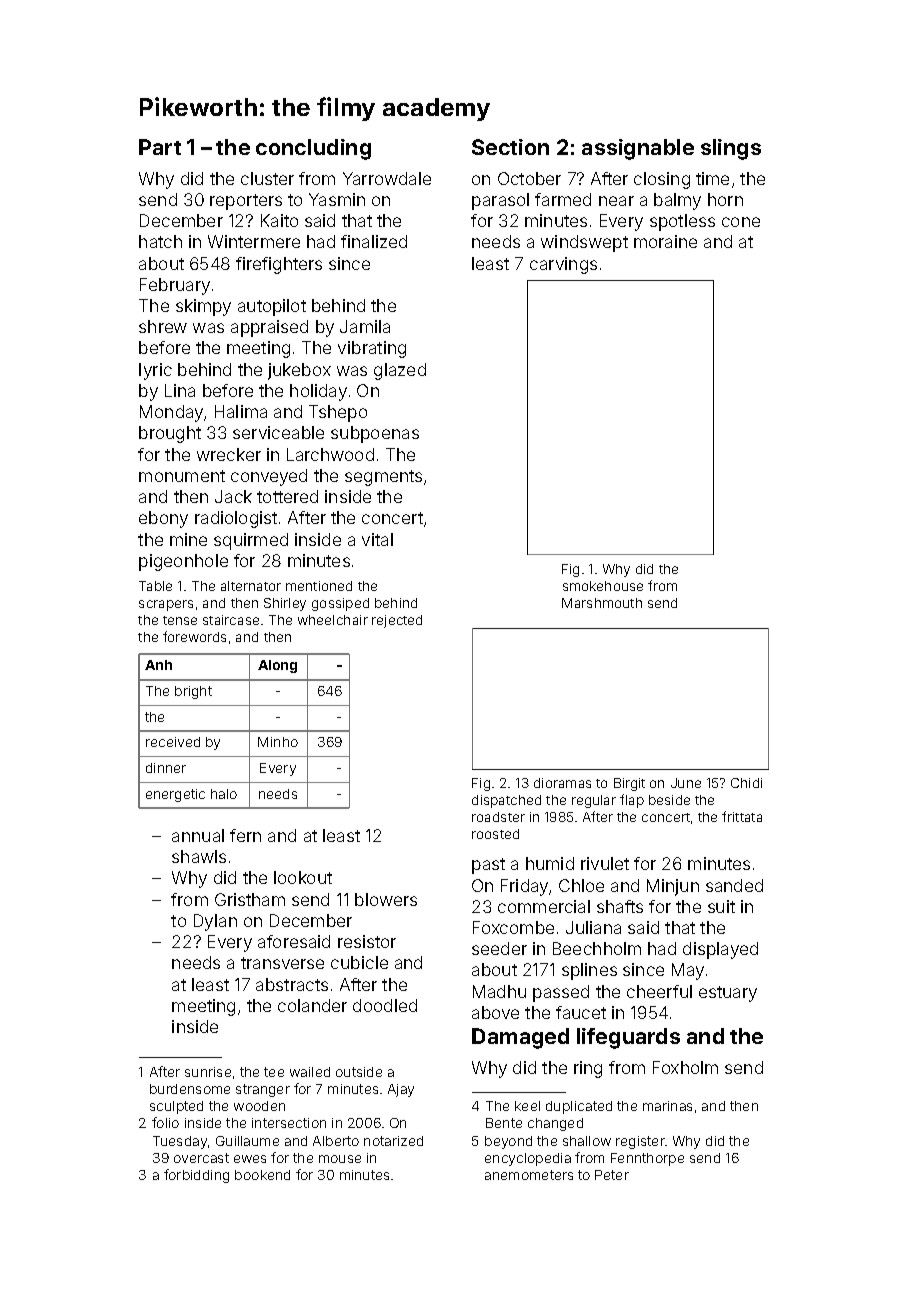 Image resolution: width=908 pixels, height=1316 pixels. Describe the element at coordinates (603, 586) in the page. I see `smokehouse` at that location.
